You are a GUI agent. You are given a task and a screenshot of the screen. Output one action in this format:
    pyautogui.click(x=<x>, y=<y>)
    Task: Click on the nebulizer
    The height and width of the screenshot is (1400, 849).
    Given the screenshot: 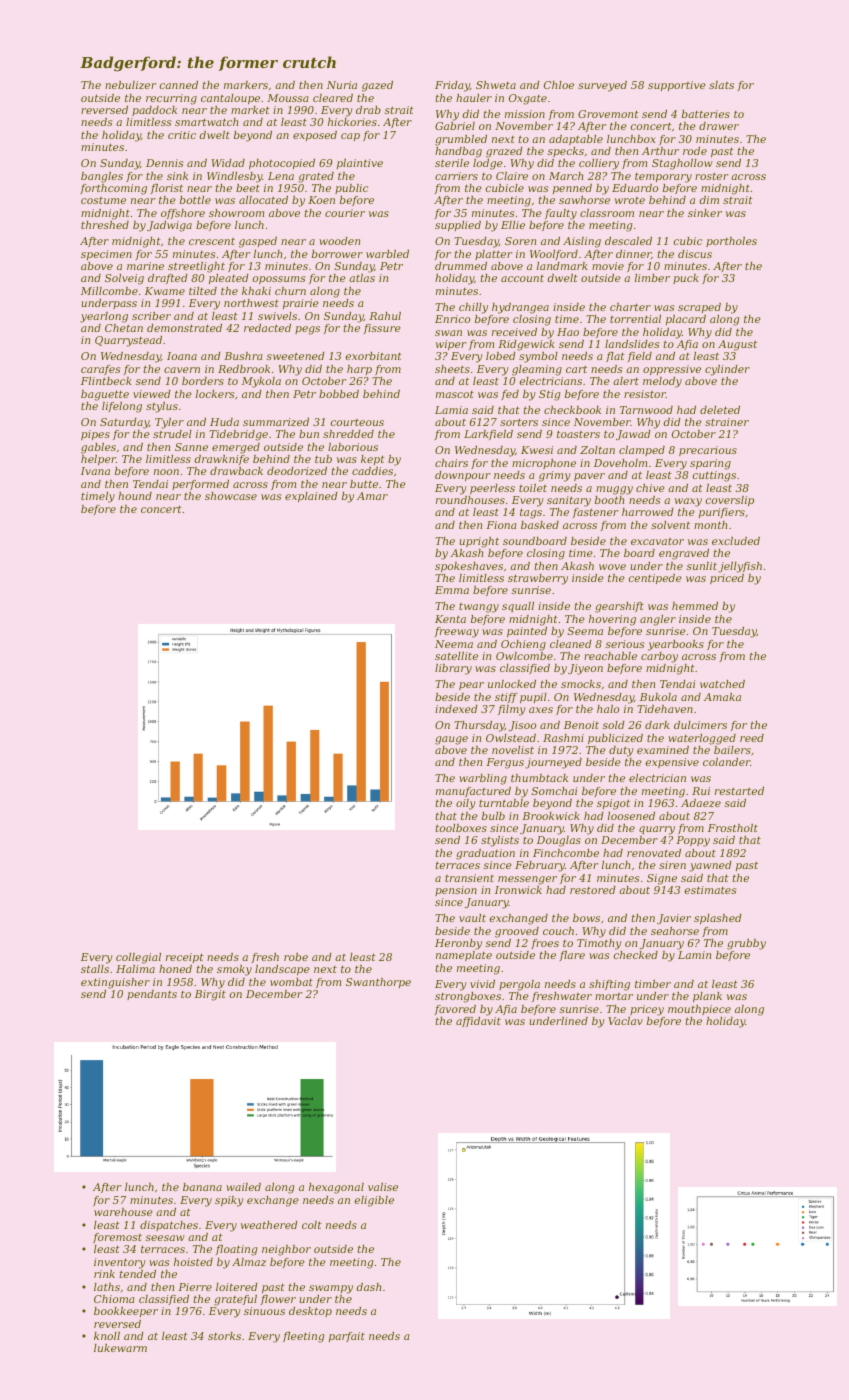 What is the action you would take?
    pyautogui.click(x=130, y=85)
